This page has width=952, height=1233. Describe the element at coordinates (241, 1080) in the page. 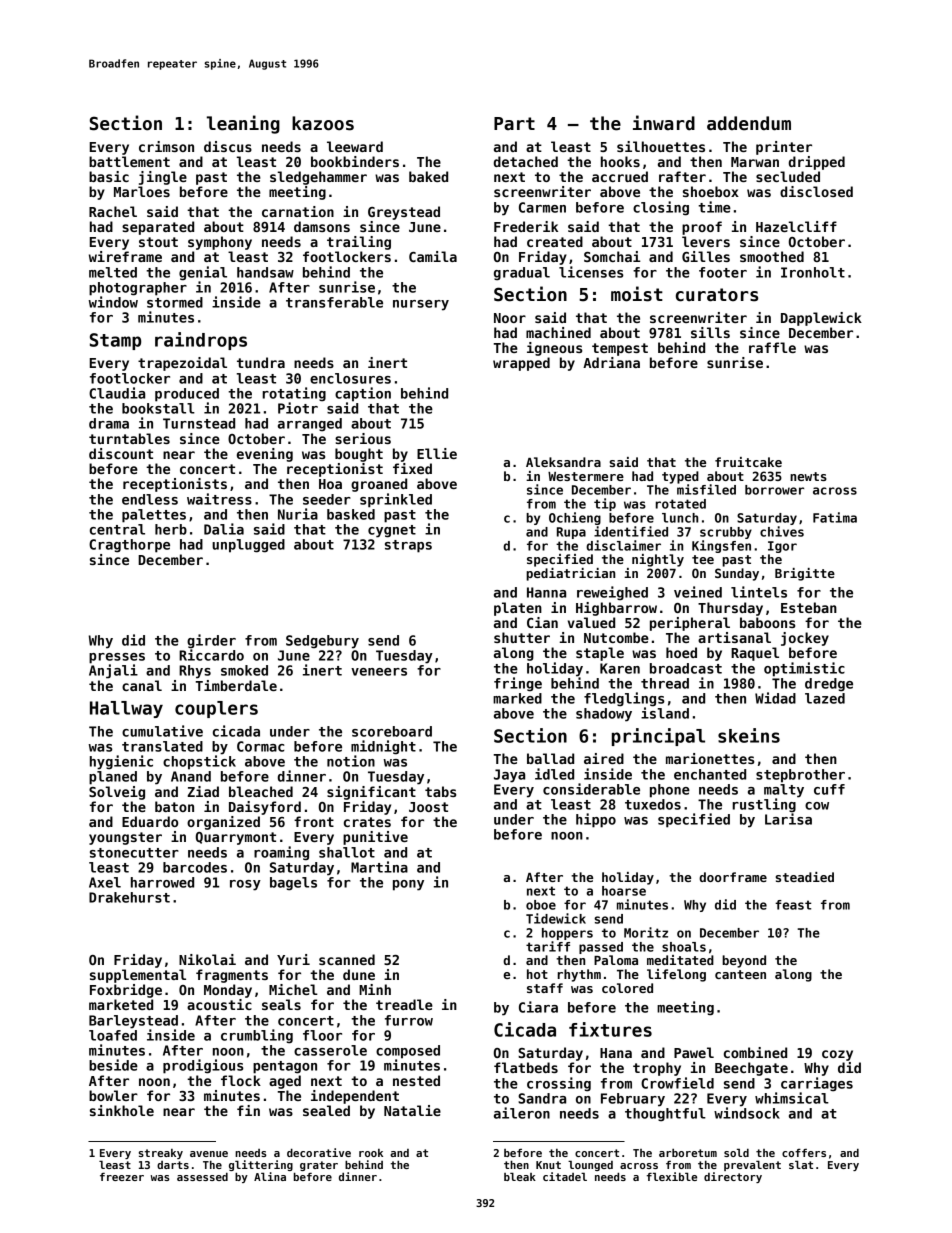

I see `flock` at that location.
